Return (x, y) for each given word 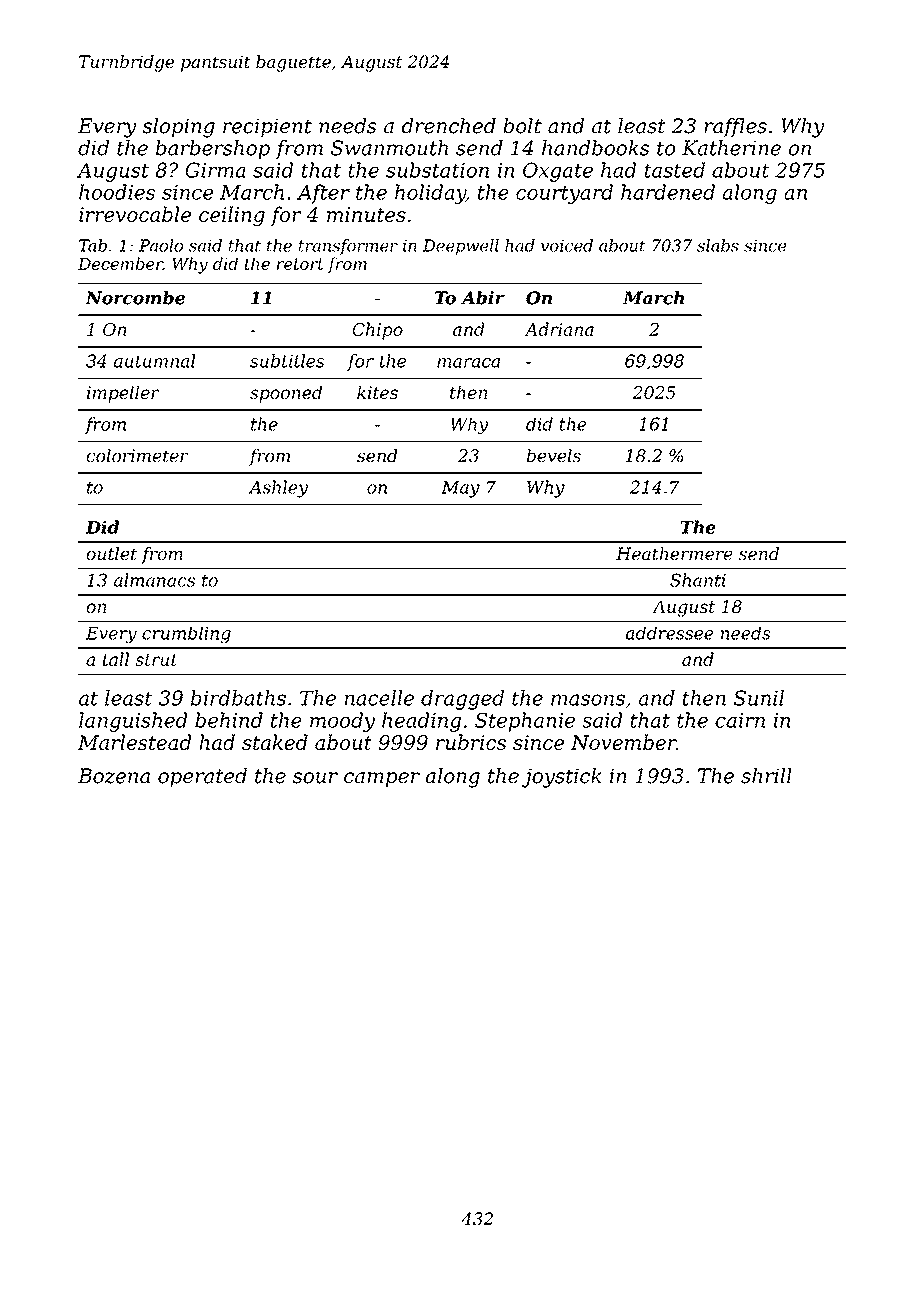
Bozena (114, 776)
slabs (718, 245)
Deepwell (461, 247)
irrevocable (135, 214)
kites (377, 392)
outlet (111, 553)
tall (116, 659)
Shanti (698, 580)
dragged (462, 700)
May (460, 489)
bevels (553, 455)
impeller (123, 394)
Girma (215, 170)
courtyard (564, 194)
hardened (668, 192)
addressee (670, 633)
